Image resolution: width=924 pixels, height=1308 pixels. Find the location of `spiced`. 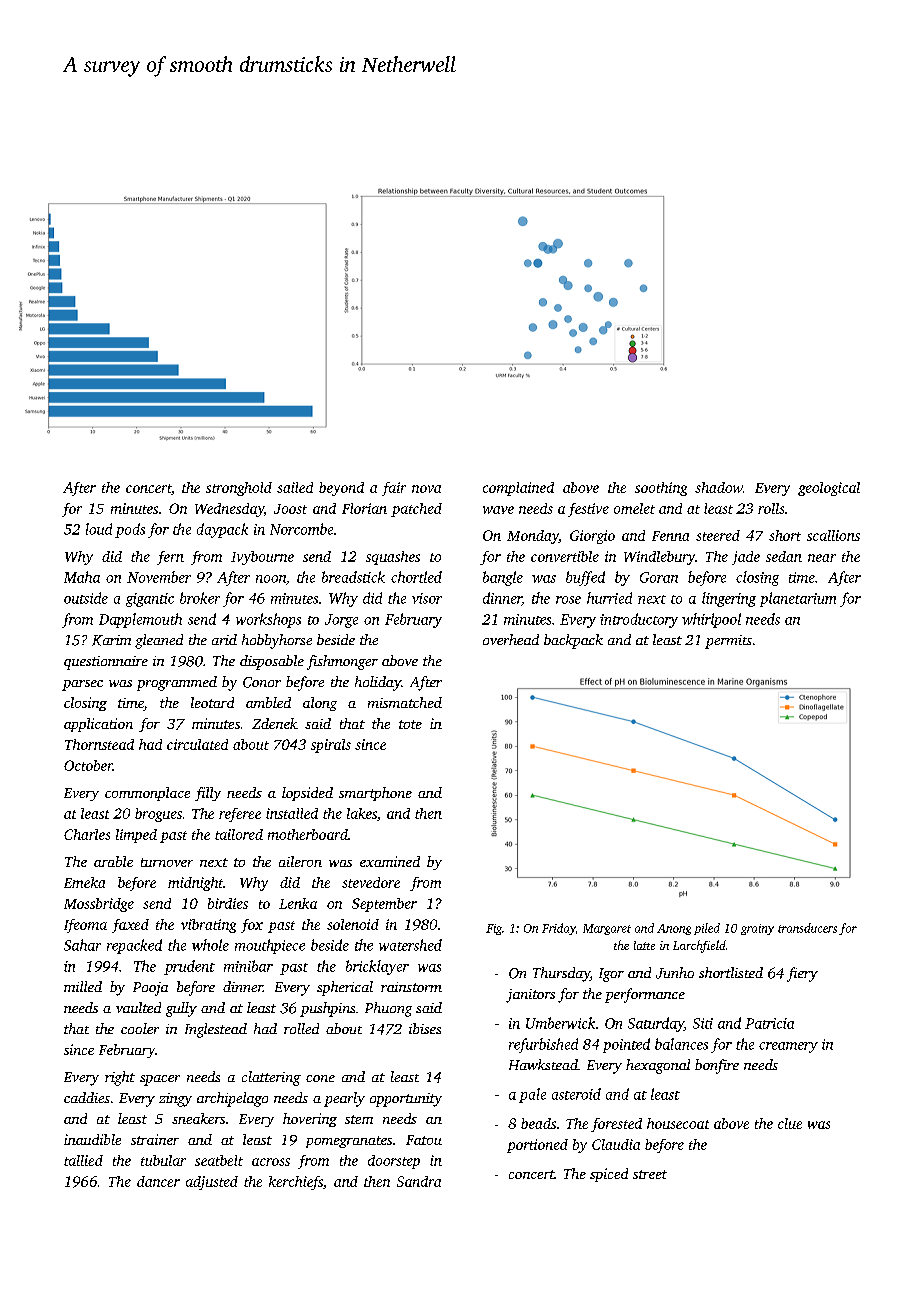

spiced is located at coordinates (609, 1175).
